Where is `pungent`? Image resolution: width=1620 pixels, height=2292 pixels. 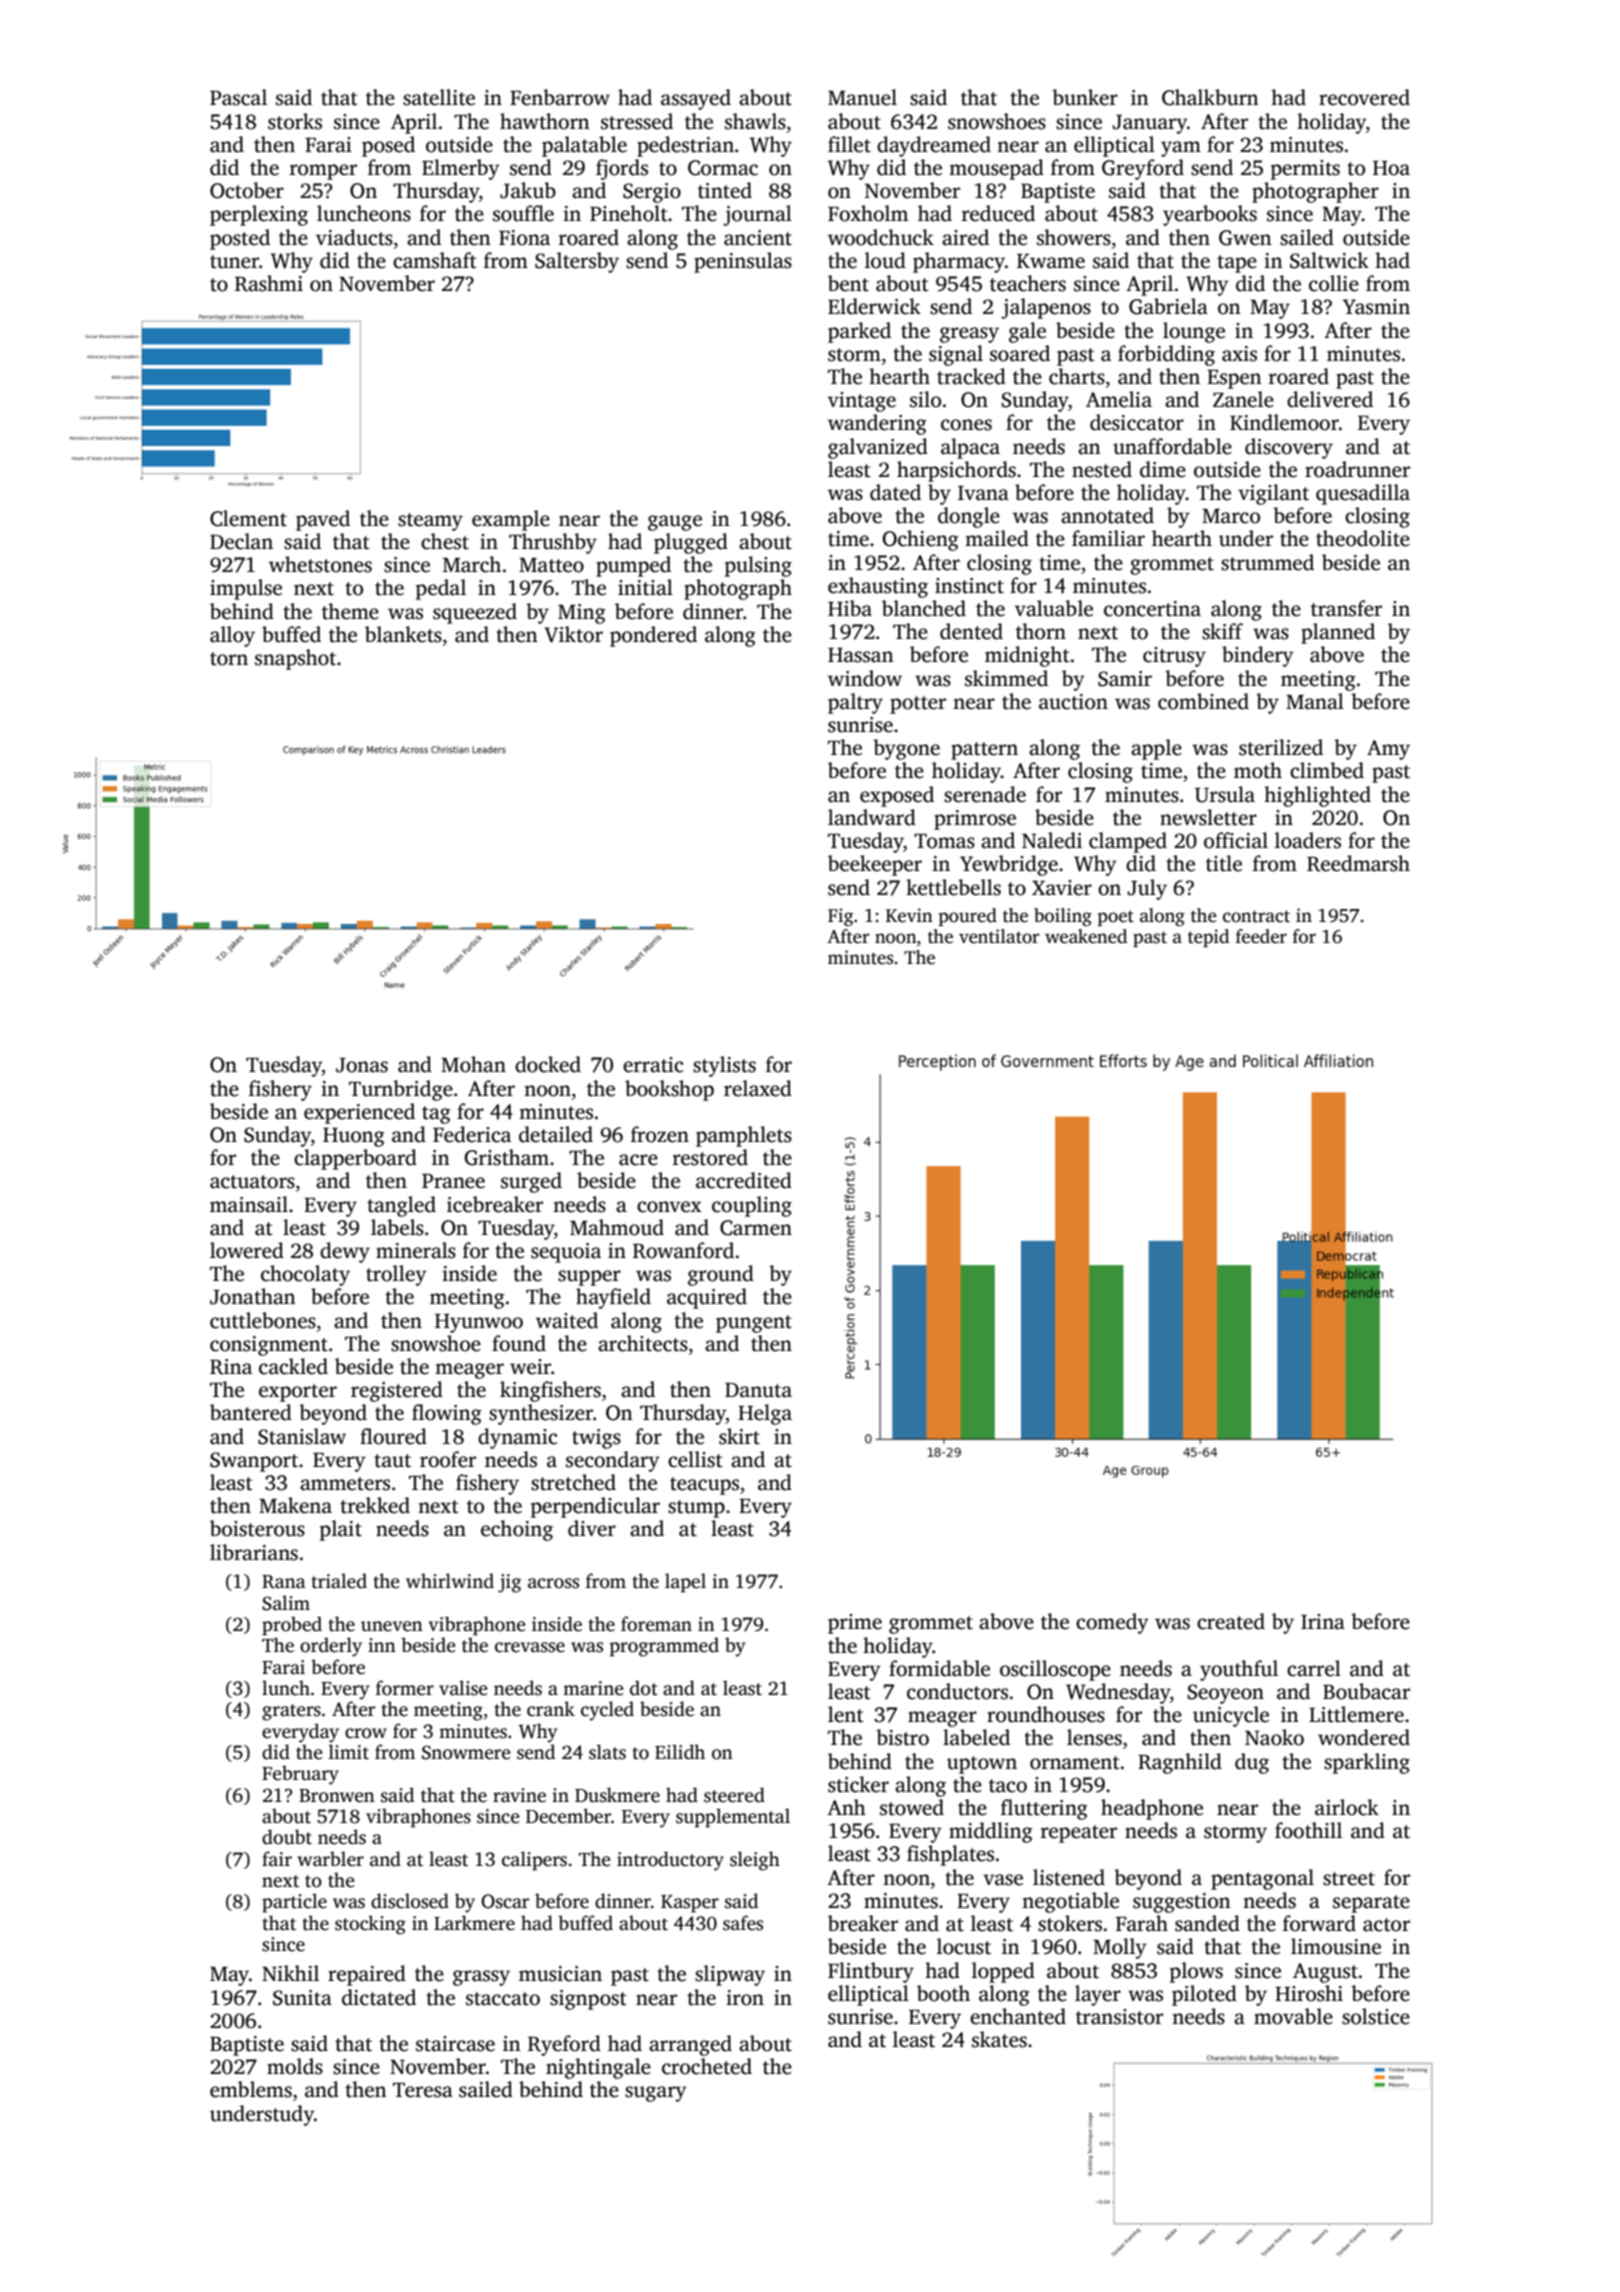
pungent is located at coordinates (754, 1324).
